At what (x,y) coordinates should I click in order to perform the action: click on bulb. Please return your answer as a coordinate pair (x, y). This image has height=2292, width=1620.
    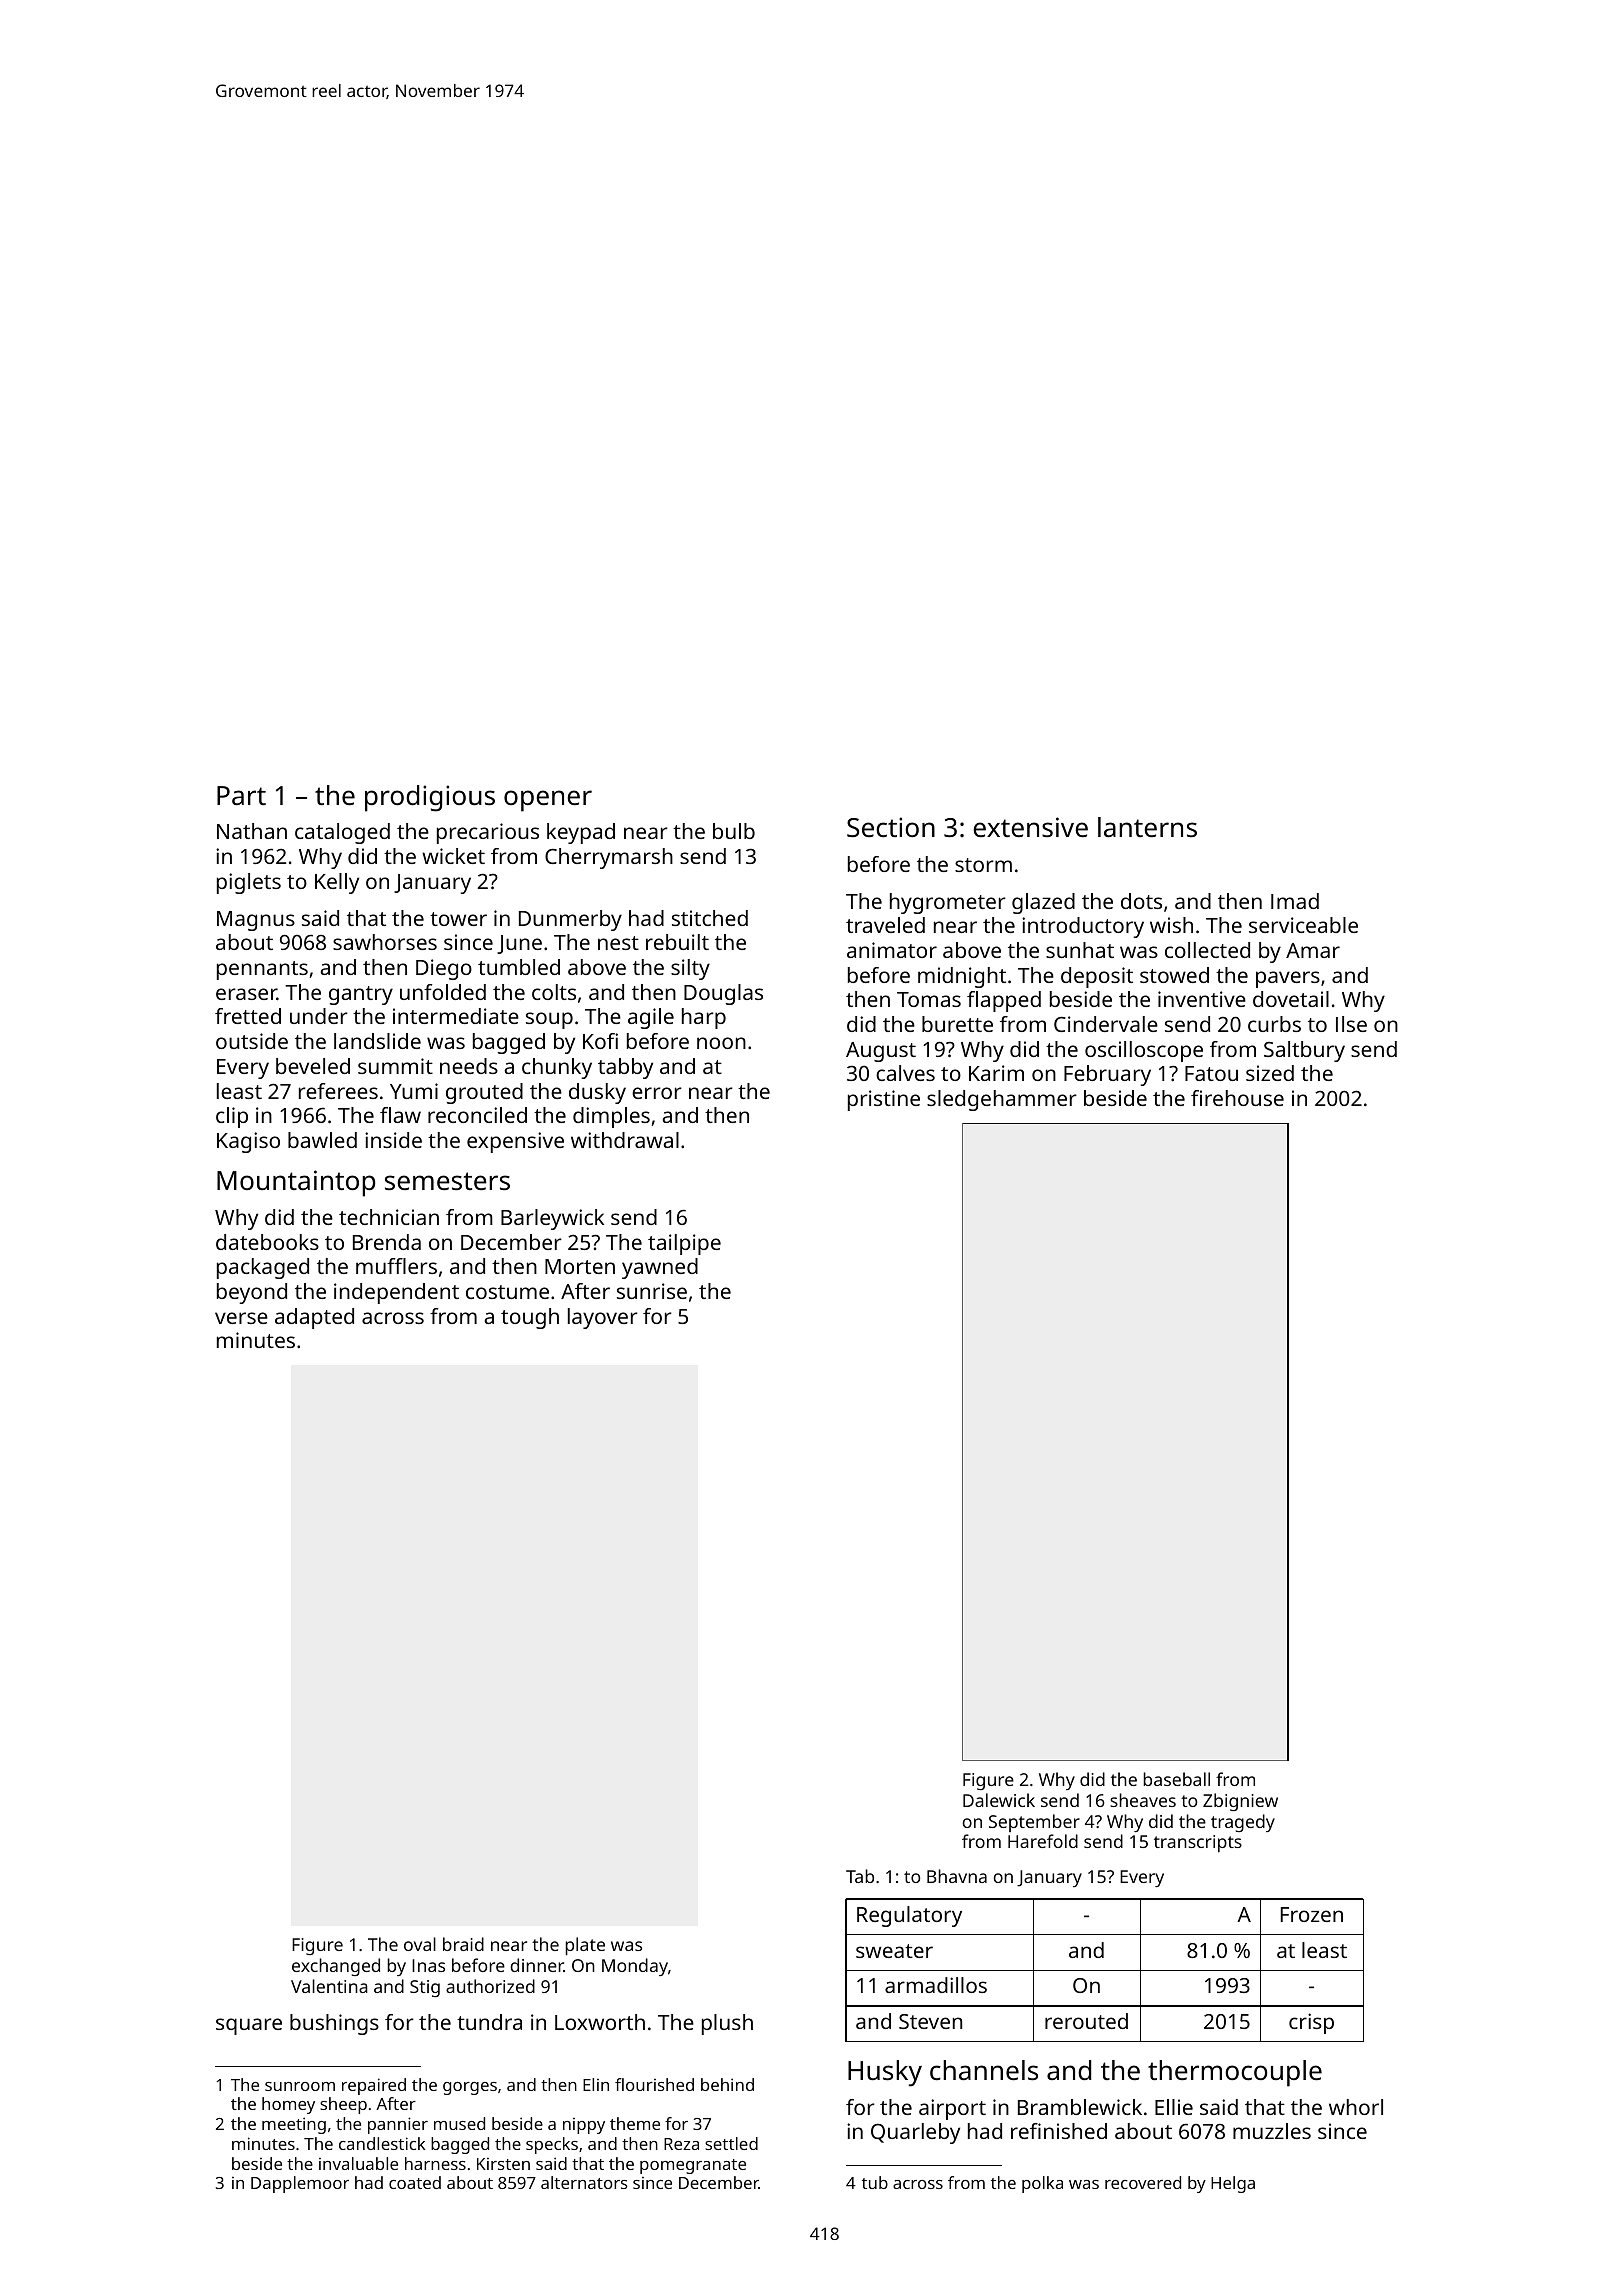
    Looking at the image, I should click on (734, 831).
